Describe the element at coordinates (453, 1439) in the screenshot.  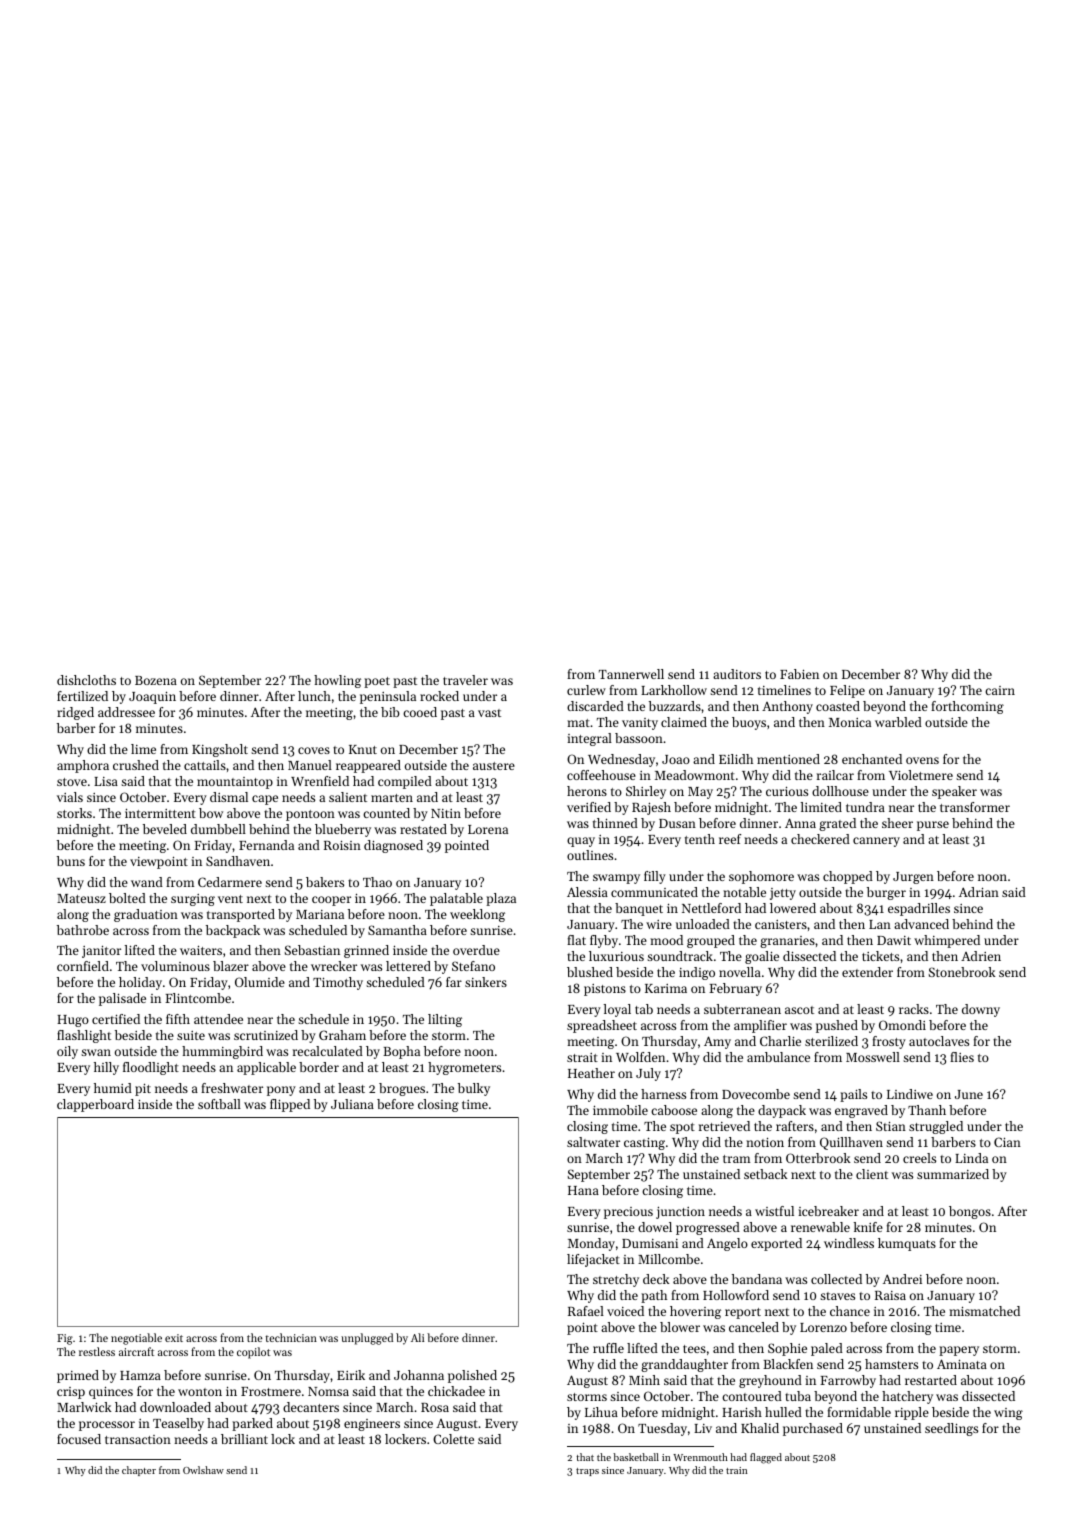
I see `Colette` at that location.
